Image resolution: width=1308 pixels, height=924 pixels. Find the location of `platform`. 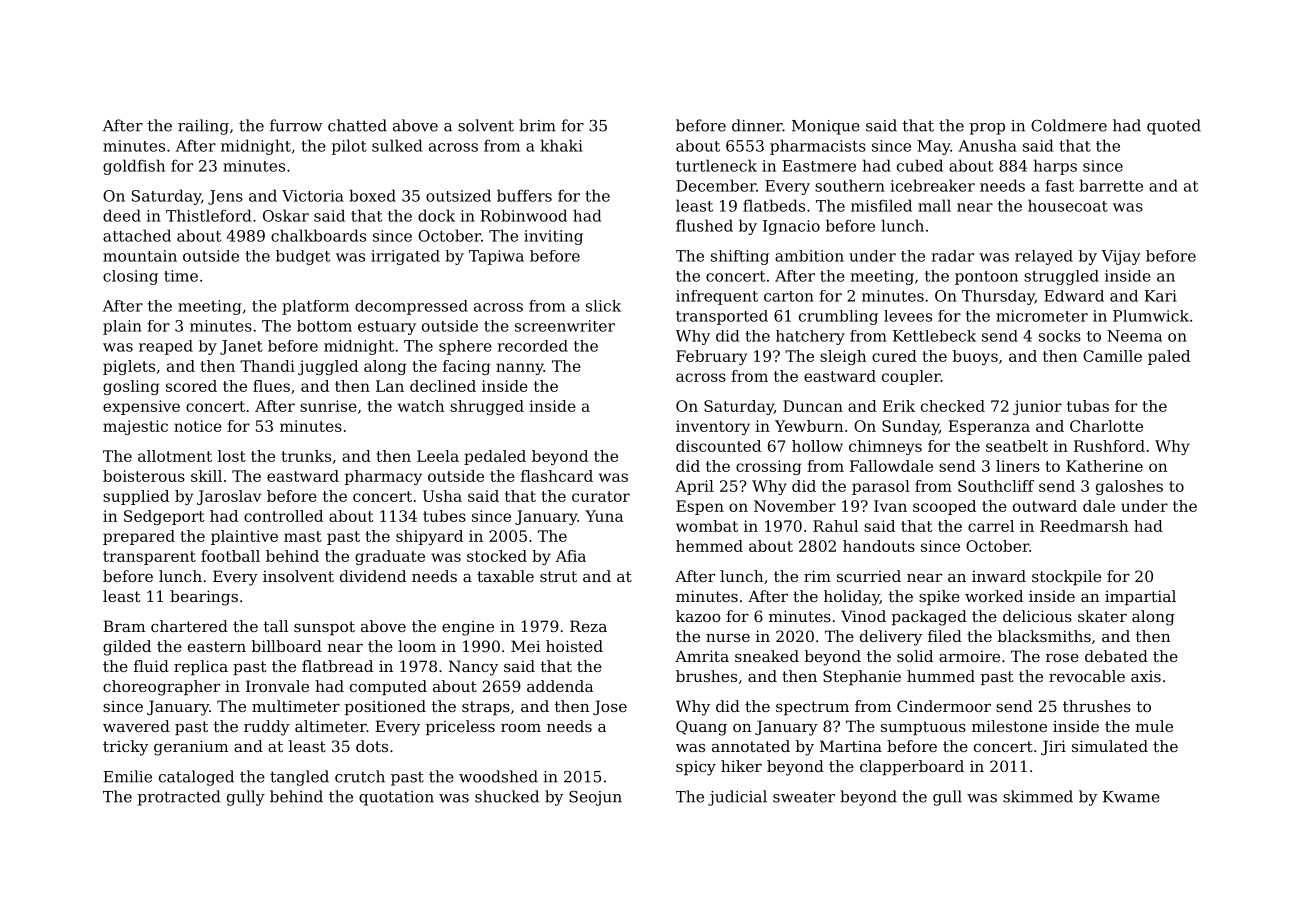

platform is located at coordinates (315, 307).
